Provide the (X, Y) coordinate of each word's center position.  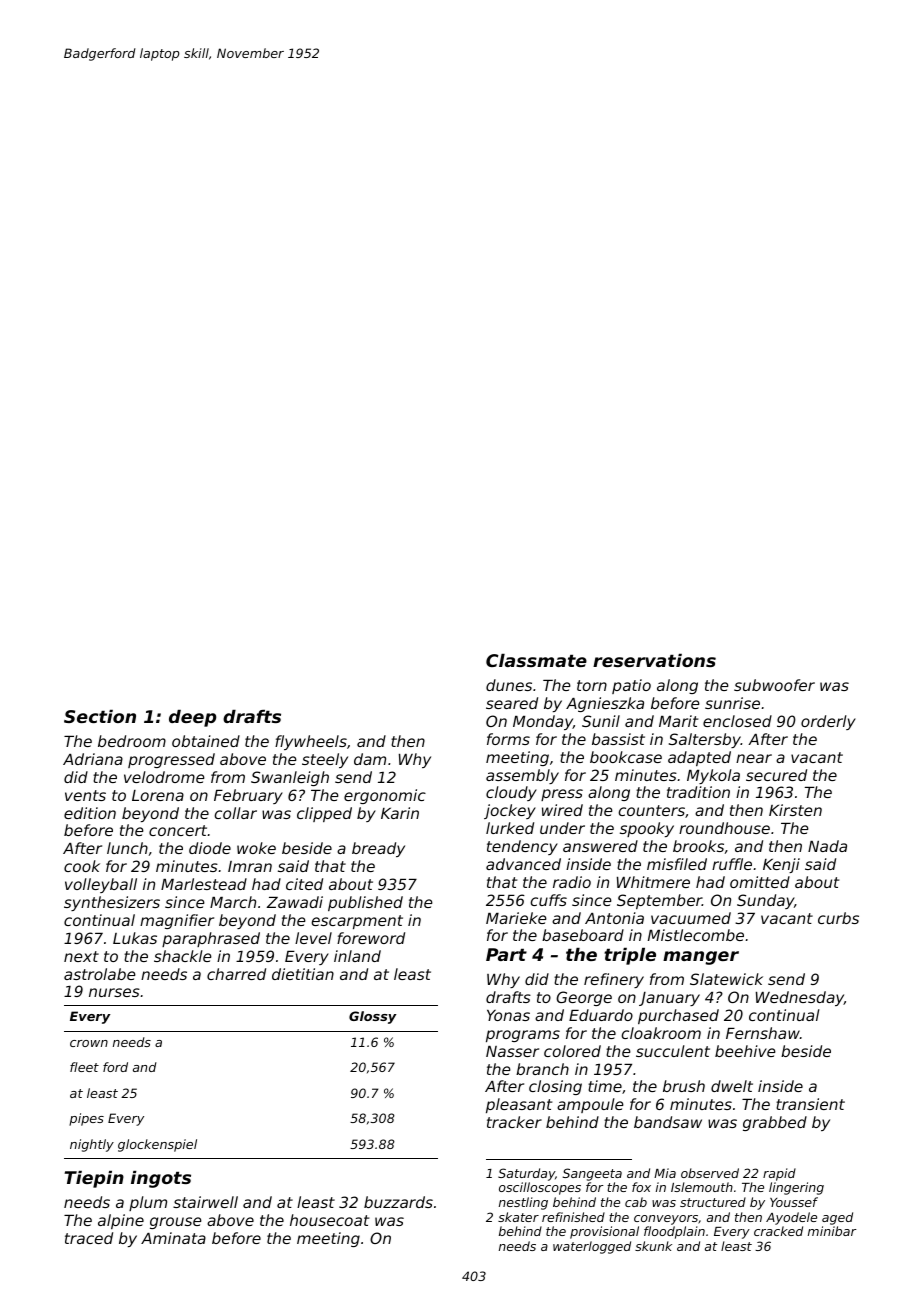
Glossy (373, 1017)
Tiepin (94, 1179)
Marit (678, 721)
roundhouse (724, 828)
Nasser (512, 1051)
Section (100, 716)
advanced (523, 864)
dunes (509, 685)
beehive (745, 1051)
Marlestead (204, 884)
